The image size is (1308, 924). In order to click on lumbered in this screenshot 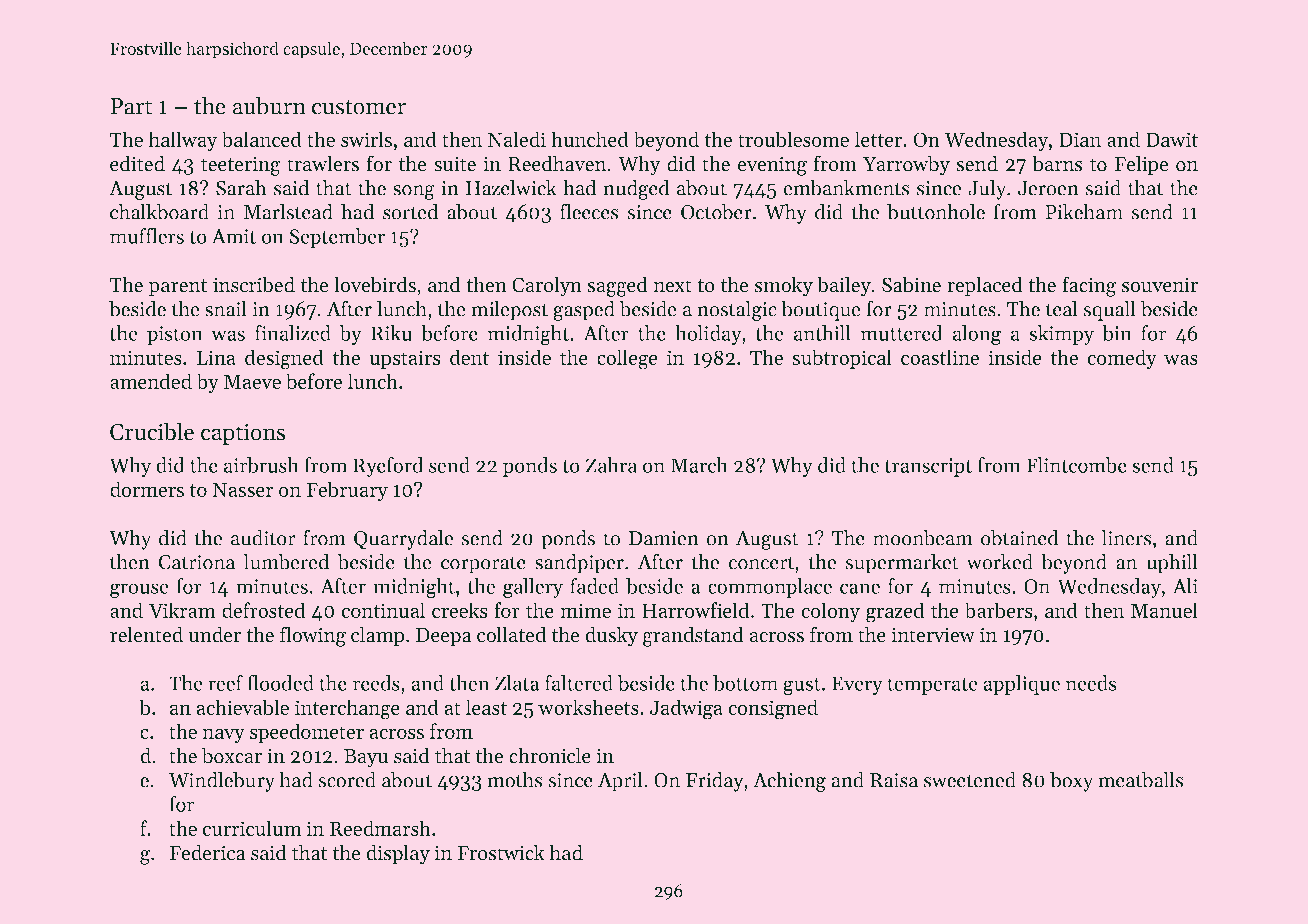, I will do `click(286, 562)`.
